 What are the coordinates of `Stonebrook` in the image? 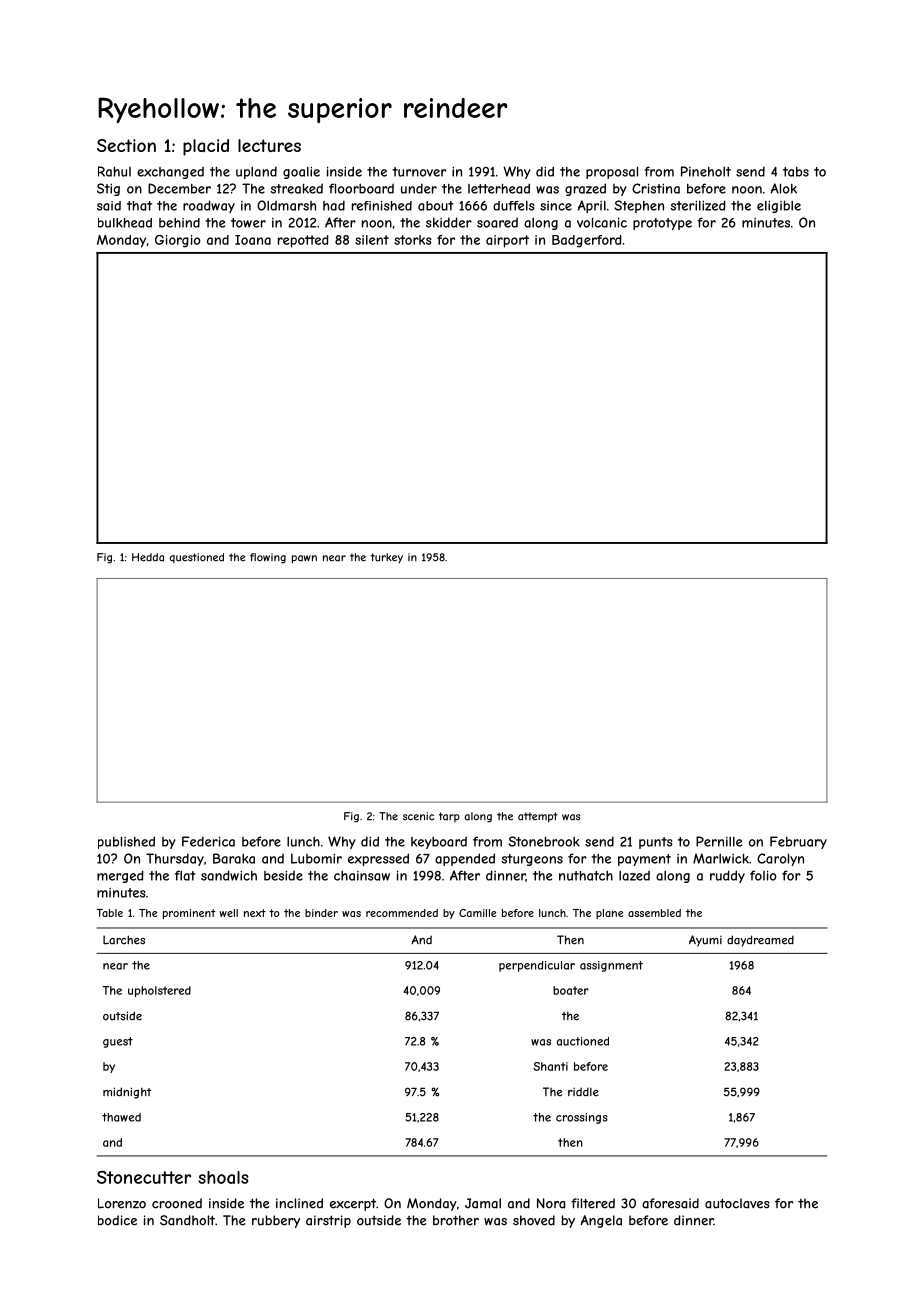 It's located at (544, 841).
